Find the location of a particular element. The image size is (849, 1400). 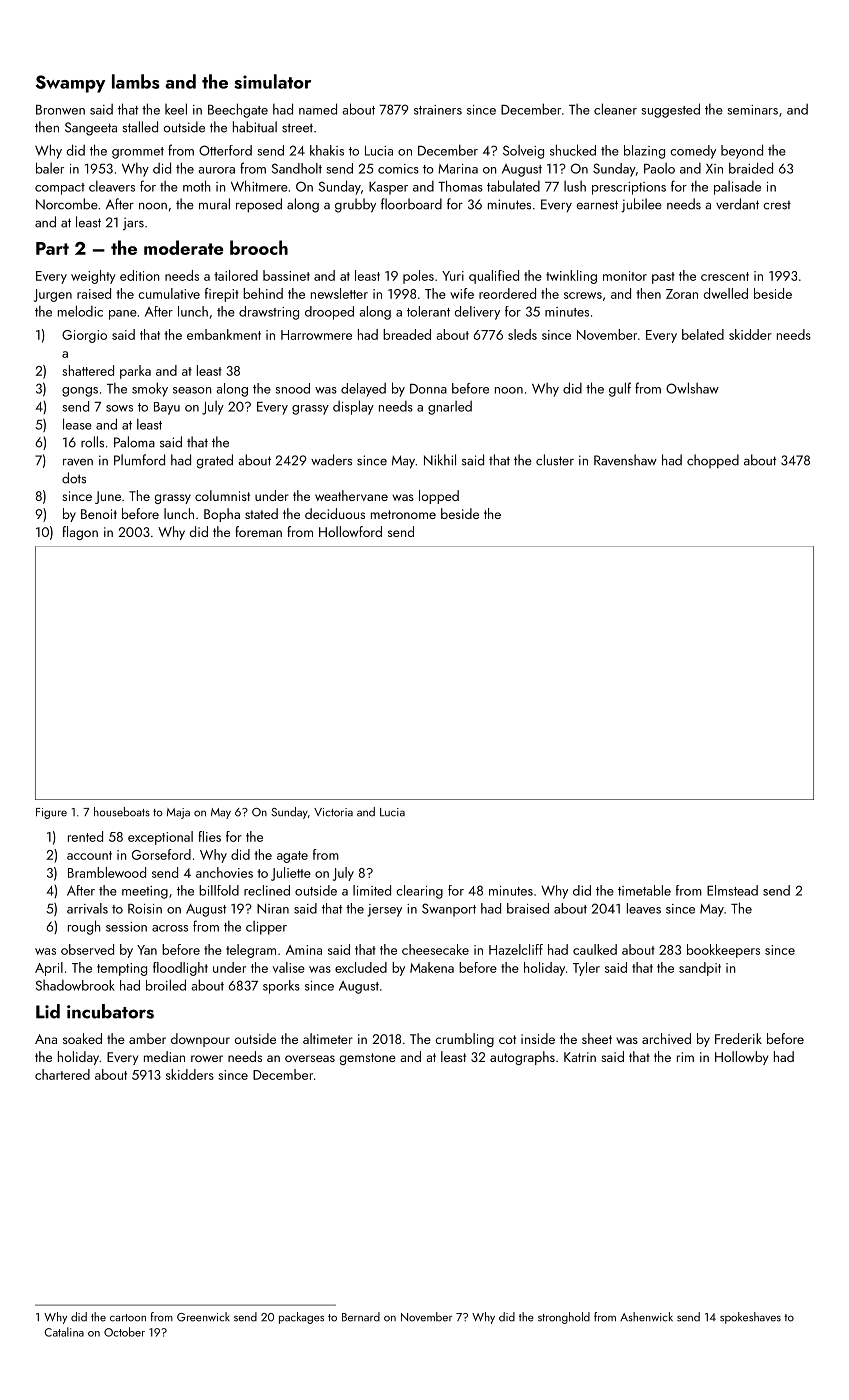

median is located at coordinates (164, 1056).
